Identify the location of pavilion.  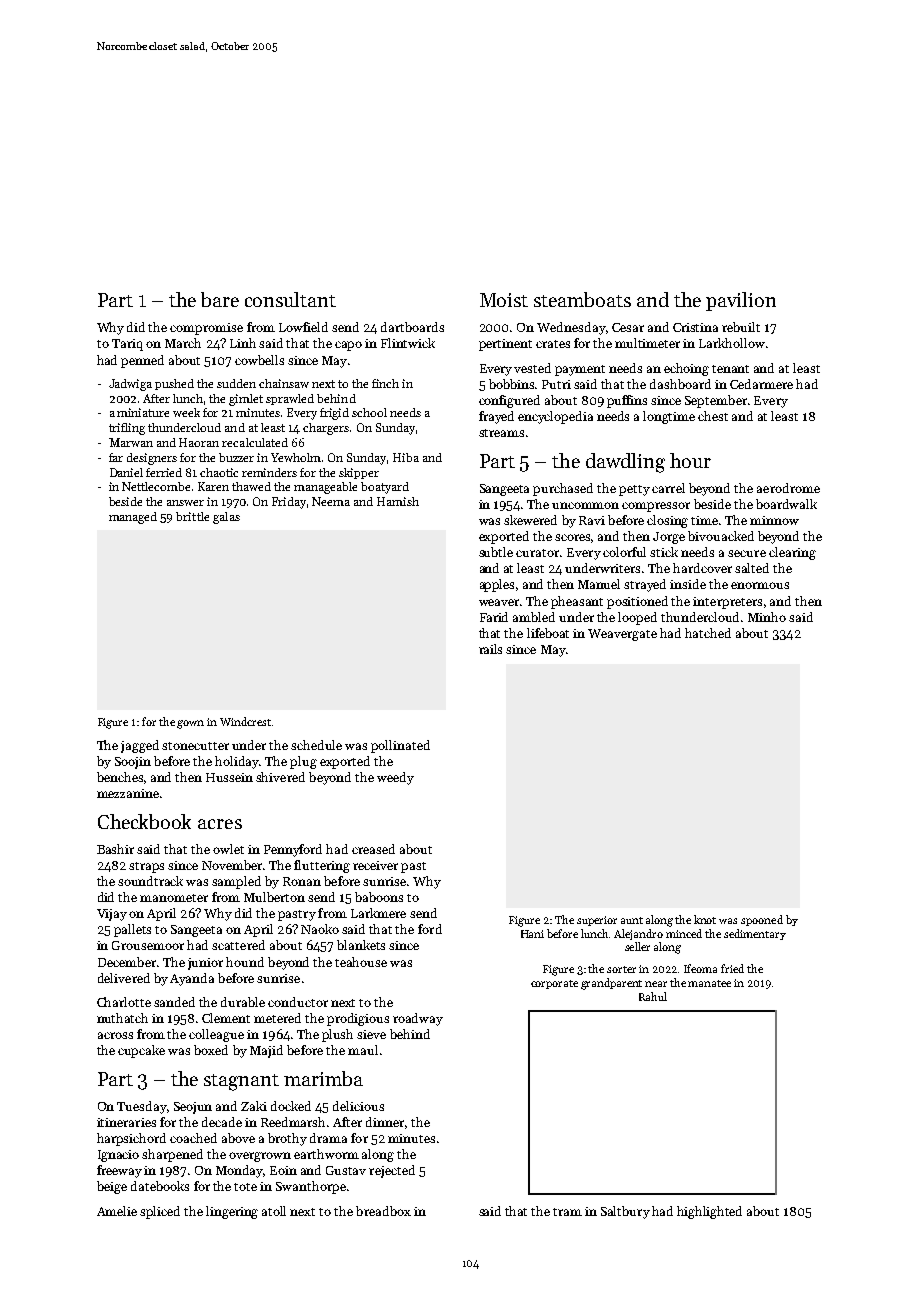
(741, 301).
